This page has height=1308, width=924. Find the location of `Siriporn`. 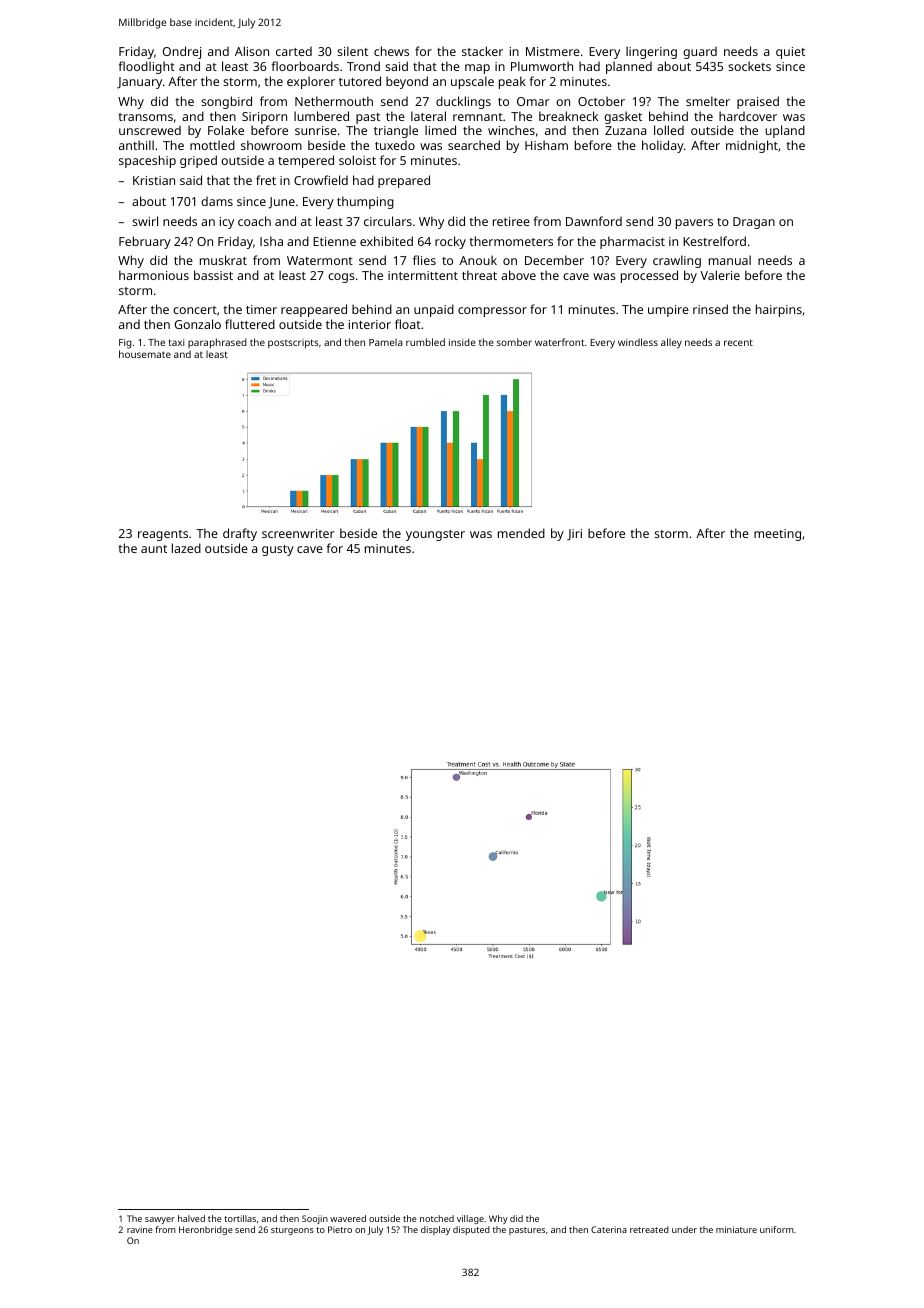

Siriporn is located at coordinates (264, 118).
